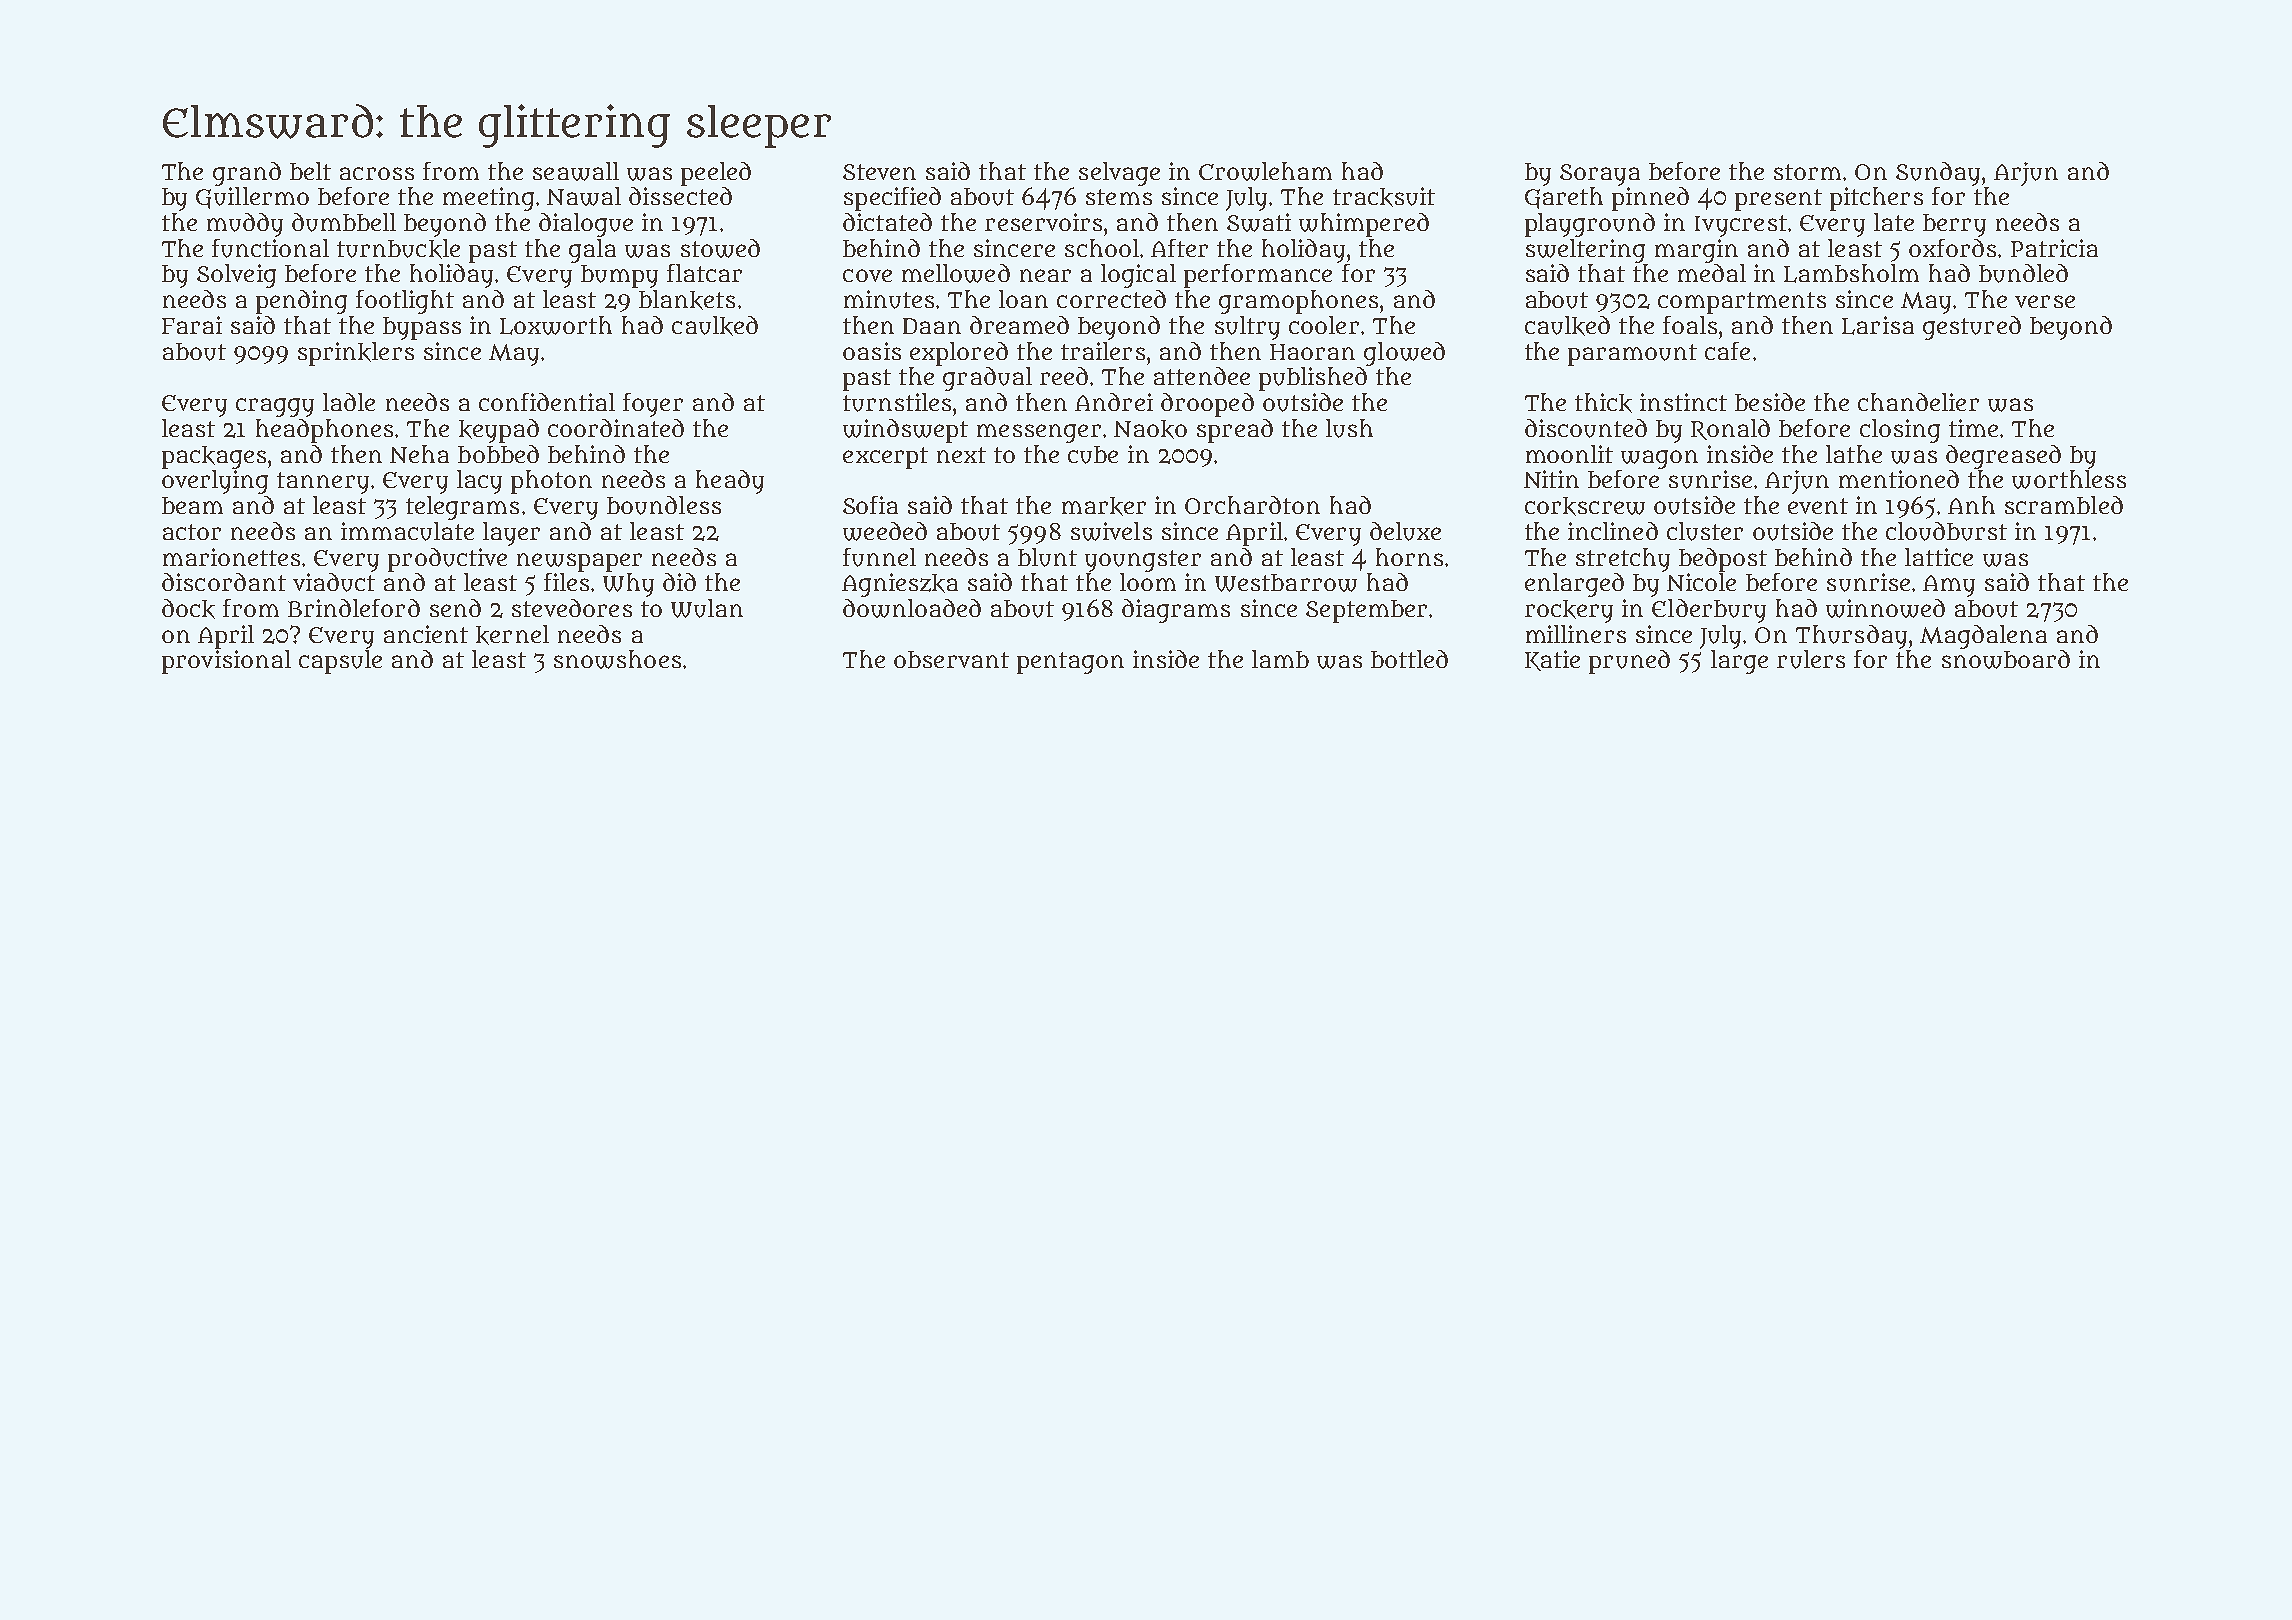  Describe the element at coordinates (1265, 171) in the document. I see `Crowleham` at that location.
